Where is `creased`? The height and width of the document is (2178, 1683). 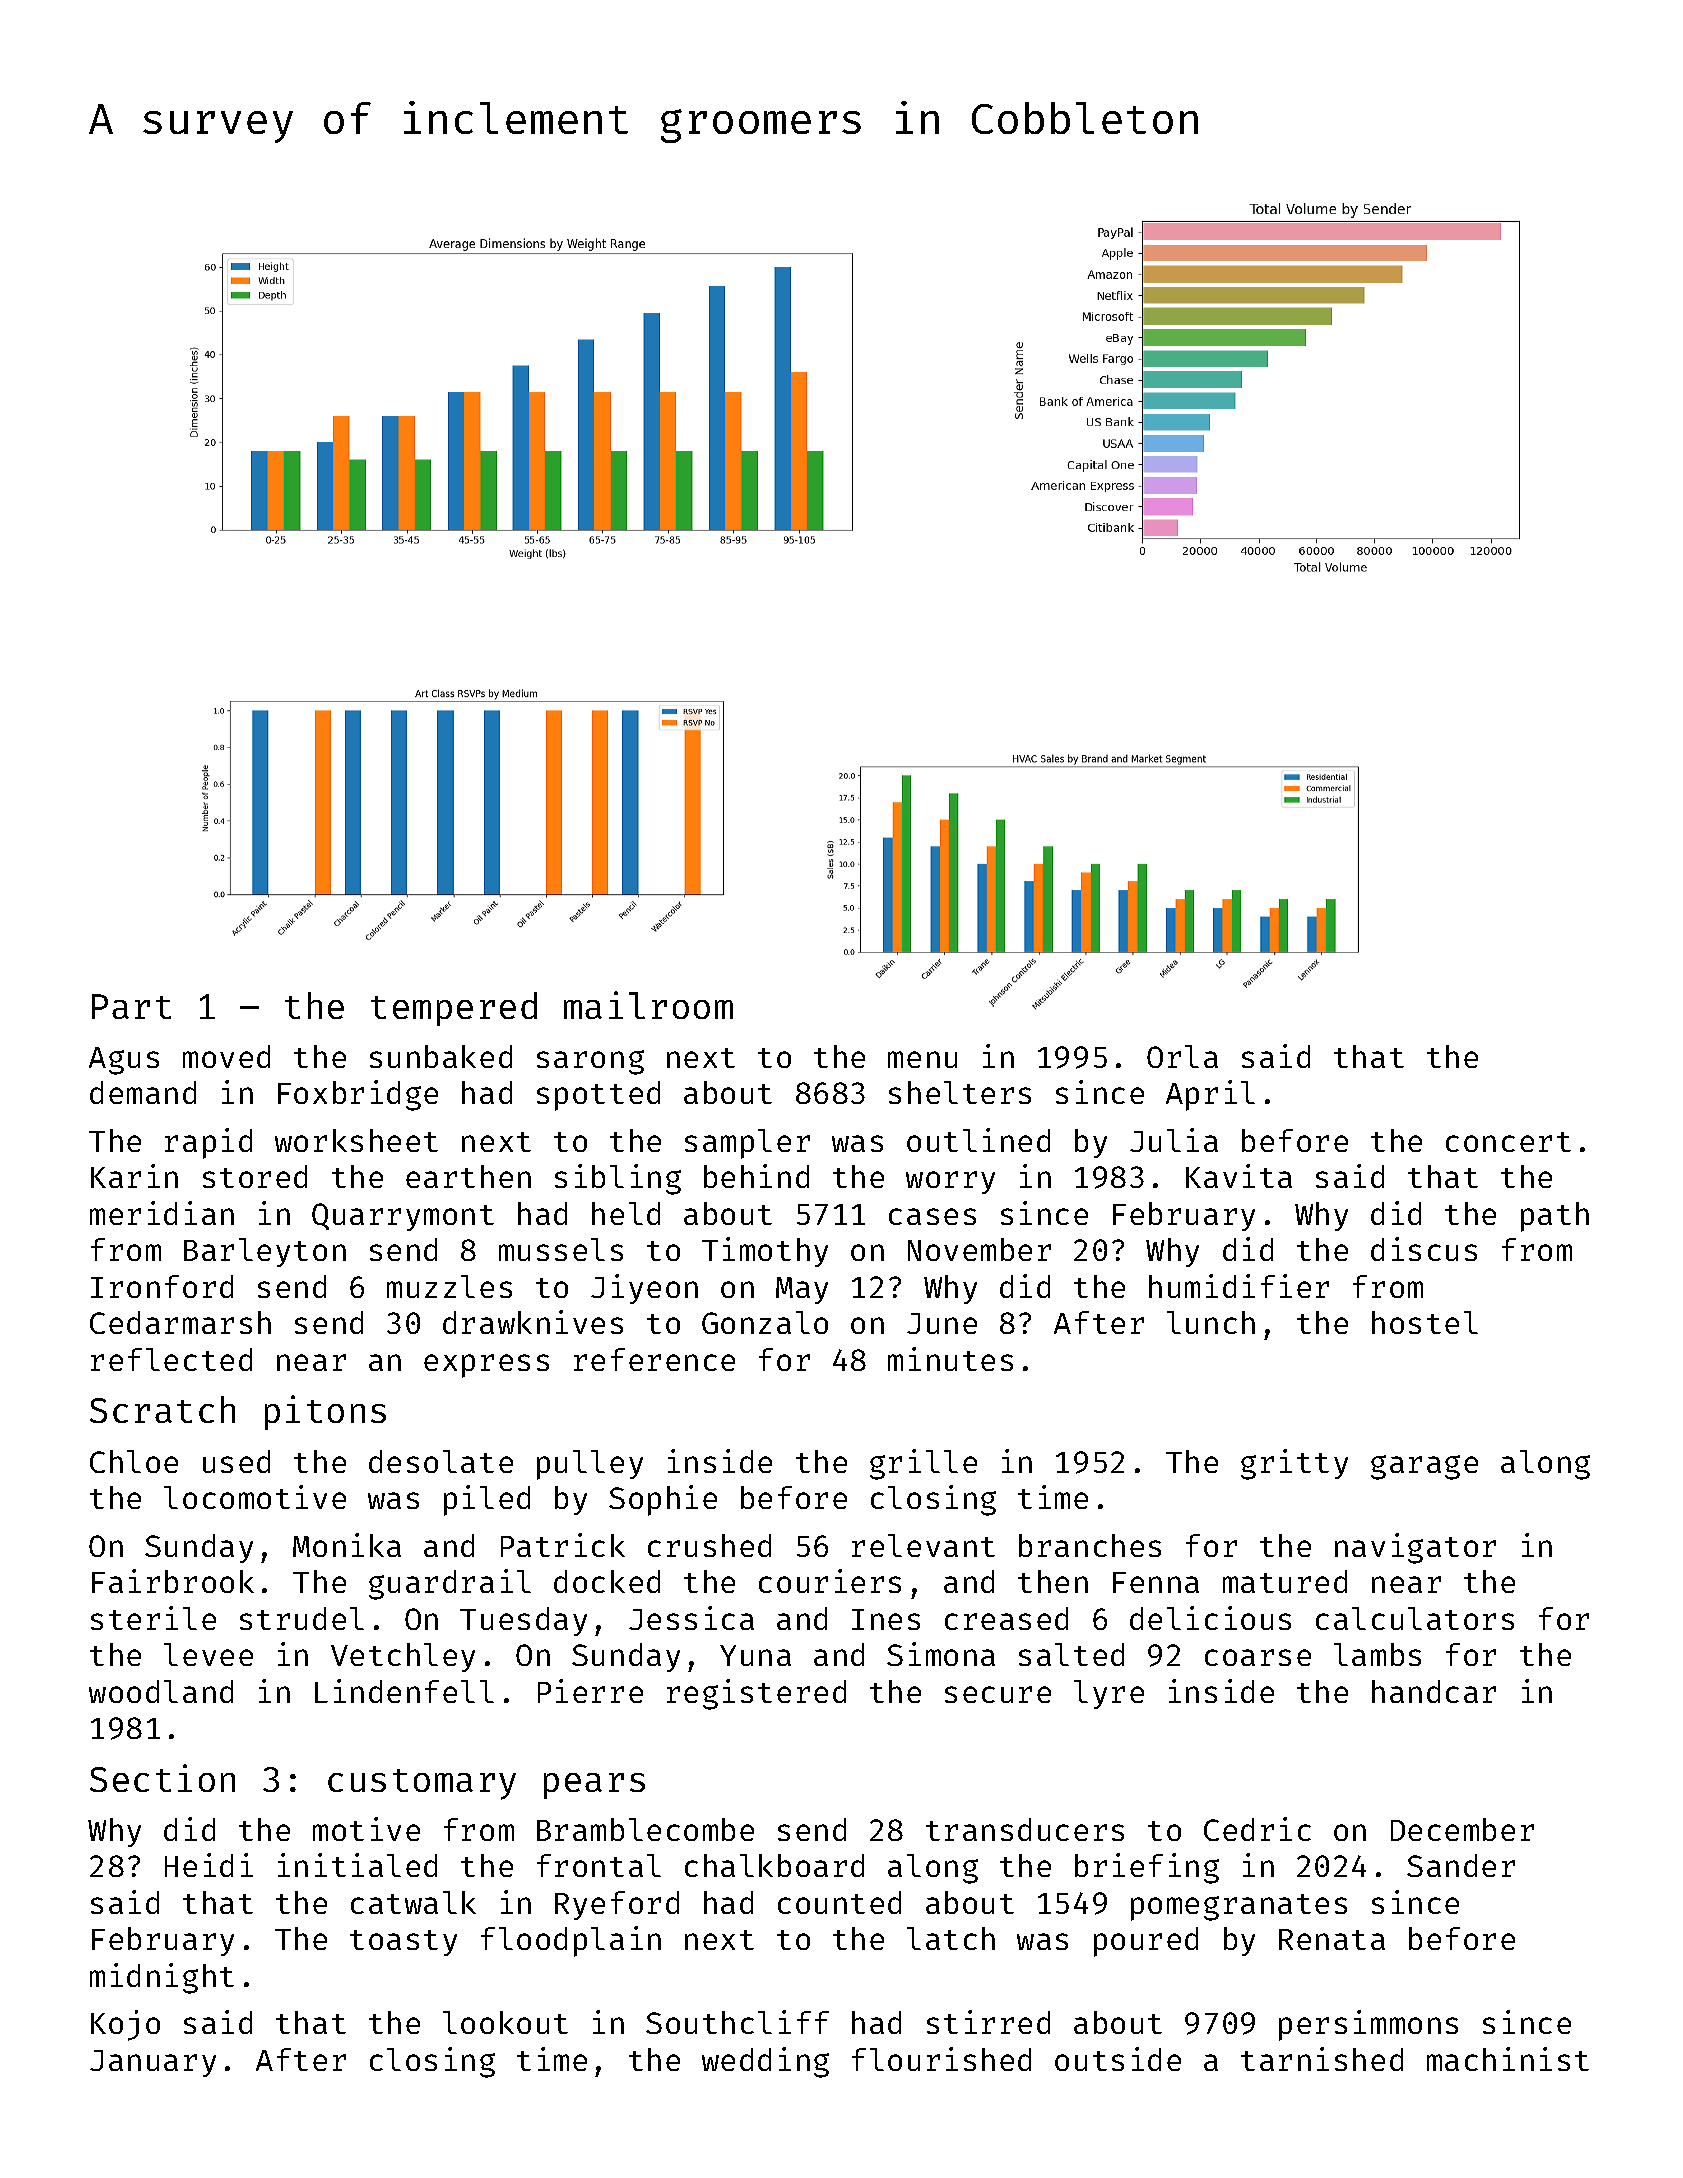
creased is located at coordinates (1006, 1618).
